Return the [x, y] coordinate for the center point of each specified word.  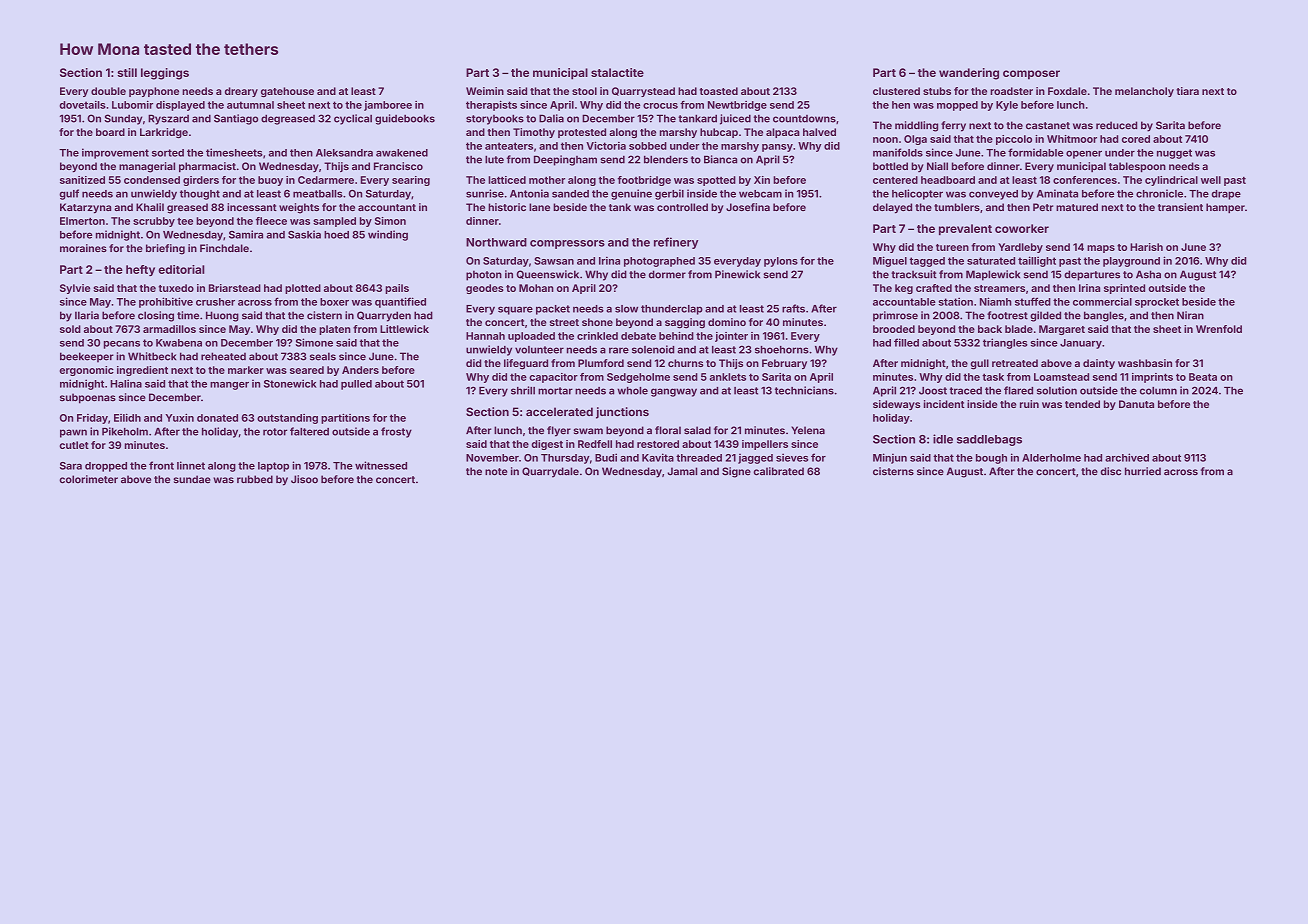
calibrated [778, 471]
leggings [165, 74]
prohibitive [166, 302]
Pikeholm [125, 431]
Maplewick [993, 275]
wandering [969, 74]
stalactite [617, 72]
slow [626, 309]
